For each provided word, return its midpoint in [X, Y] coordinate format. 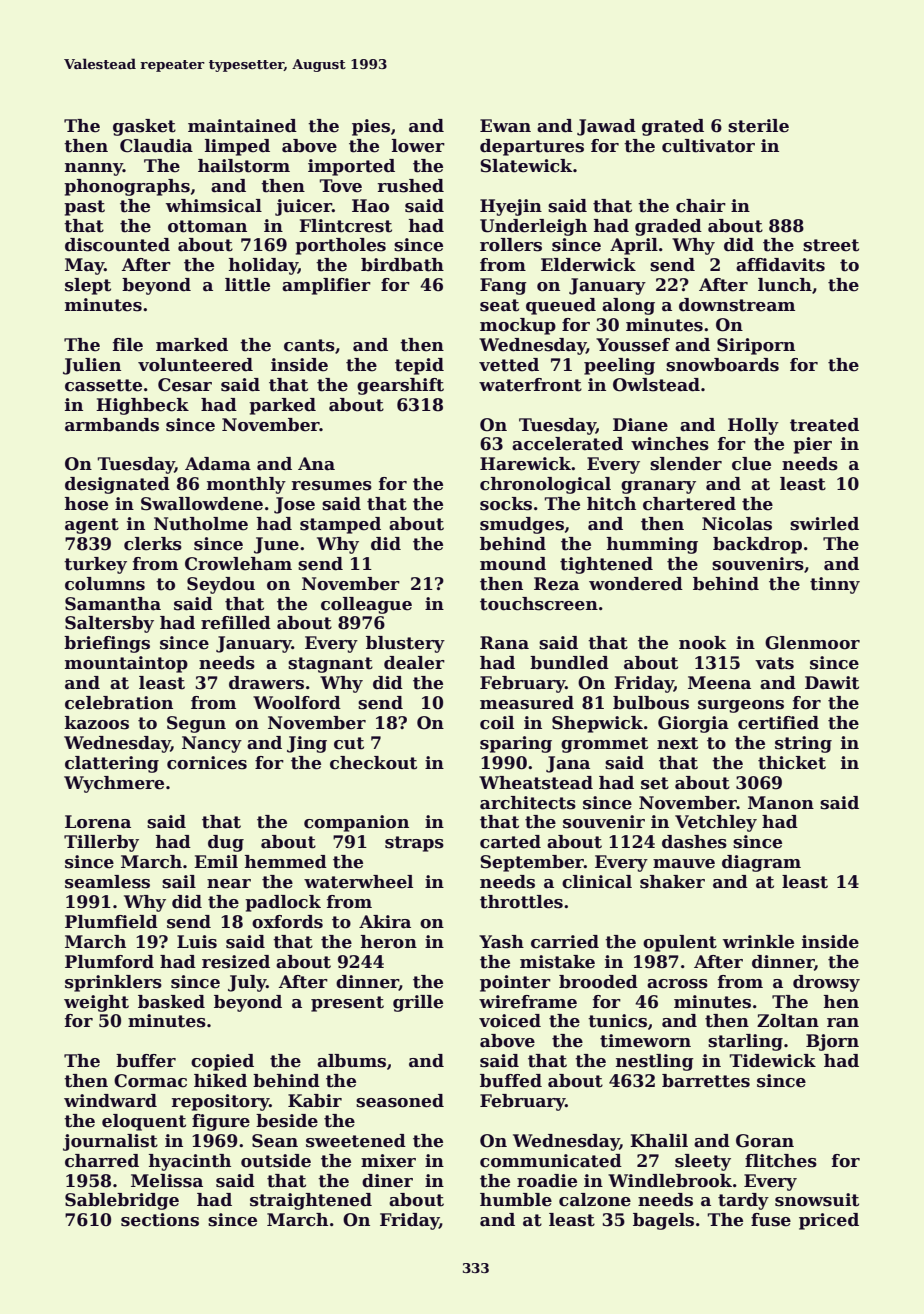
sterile [758, 126]
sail [179, 882]
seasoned [400, 1101]
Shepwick [597, 724]
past [84, 208]
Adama [218, 464]
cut [349, 743]
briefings [107, 644]
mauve [684, 864]
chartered [689, 504]
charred [102, 1161]
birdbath [402, 265]
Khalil [659, 1141]
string [803, 744]
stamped [340, 525]
